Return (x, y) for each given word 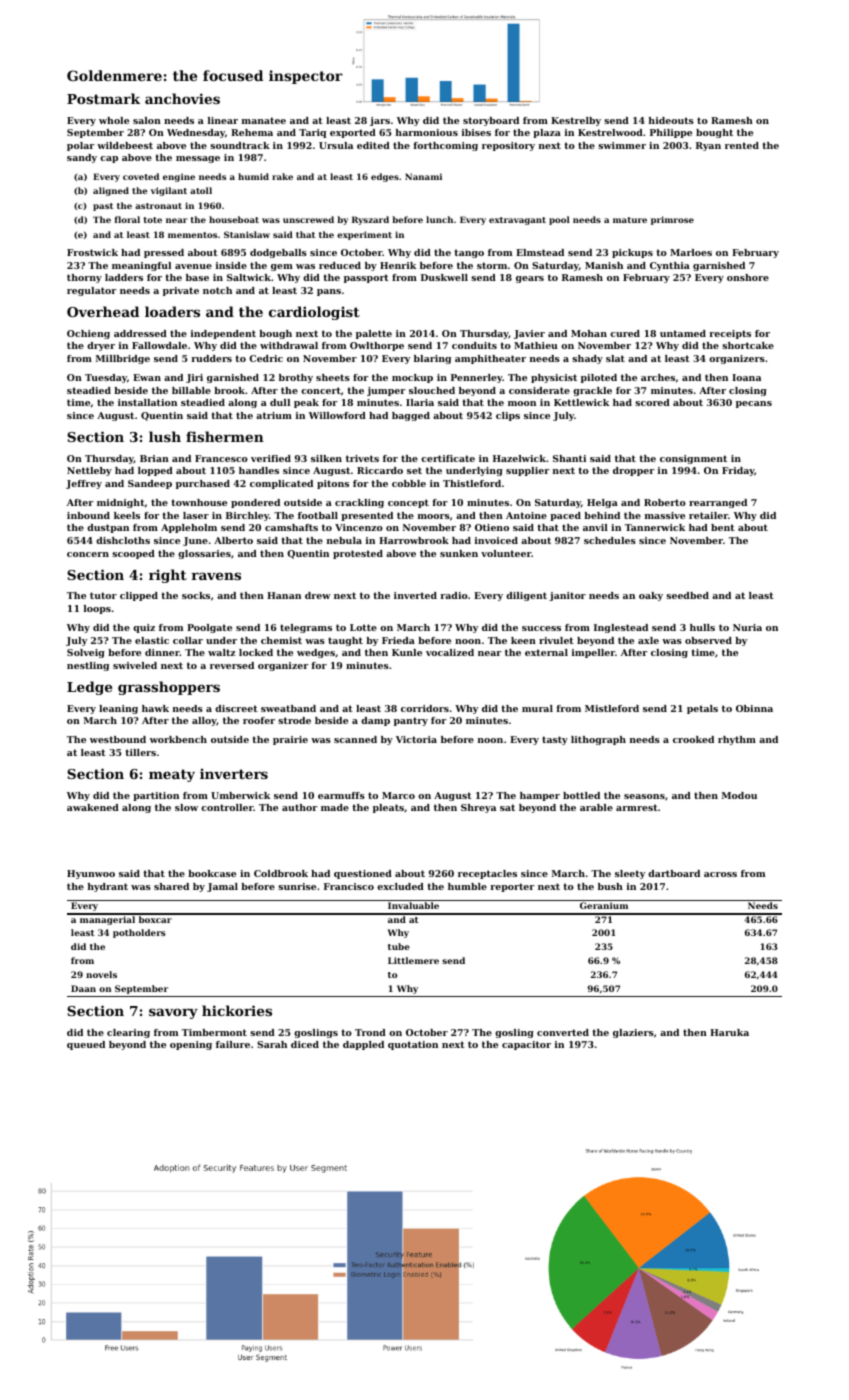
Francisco (349, 886)
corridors (425, 708)
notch (217, 290)
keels (127, 515)
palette (374, 334)
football (318, 515)
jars (380, 121)
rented (742, 145)
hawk (155, 708)
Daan (83, 988)
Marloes (691, 252)
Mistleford (612, 708)
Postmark (103, 98)
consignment (693, 459)
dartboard (674, 873)
